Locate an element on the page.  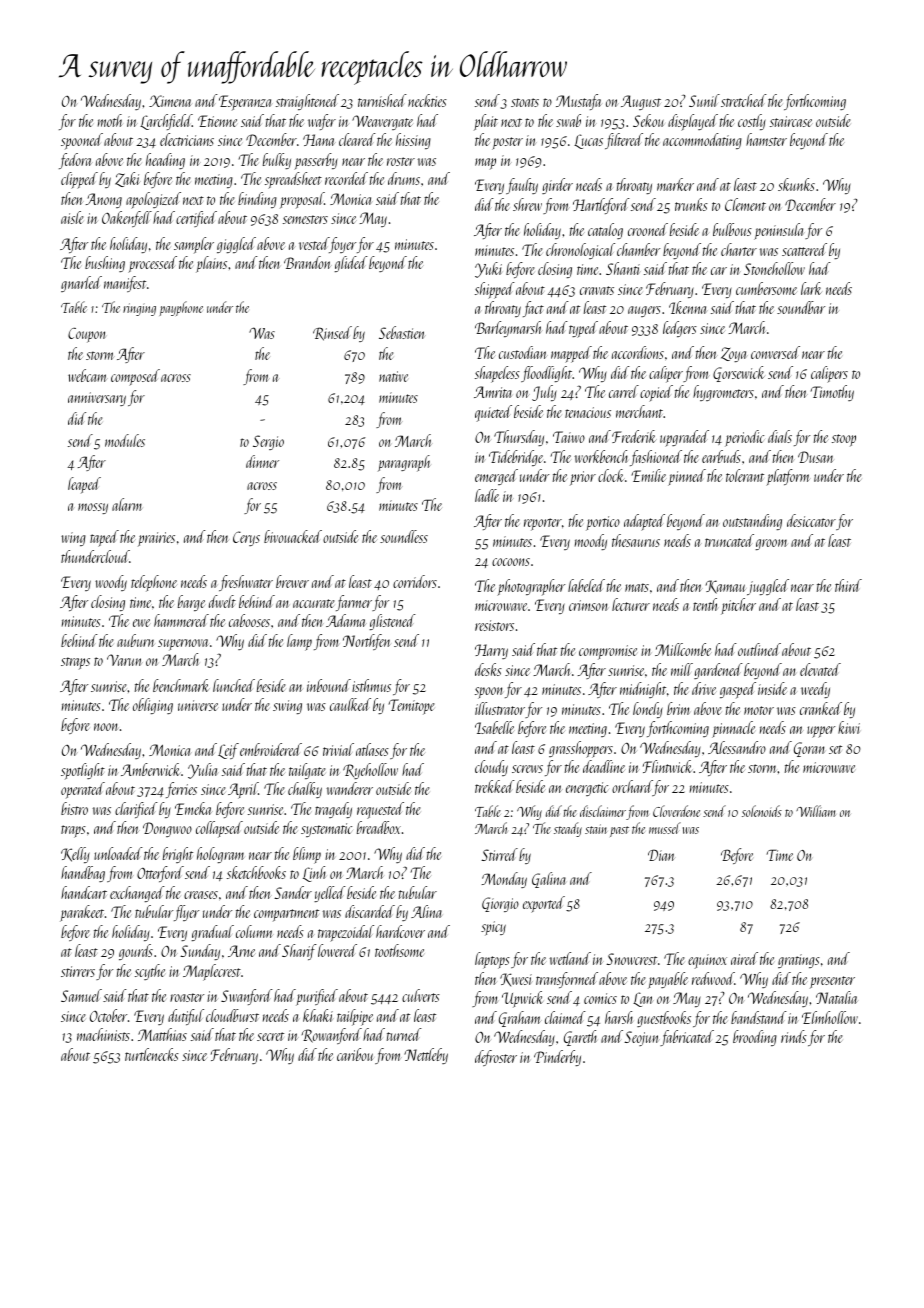
William is located at coordinates (816, 811).
